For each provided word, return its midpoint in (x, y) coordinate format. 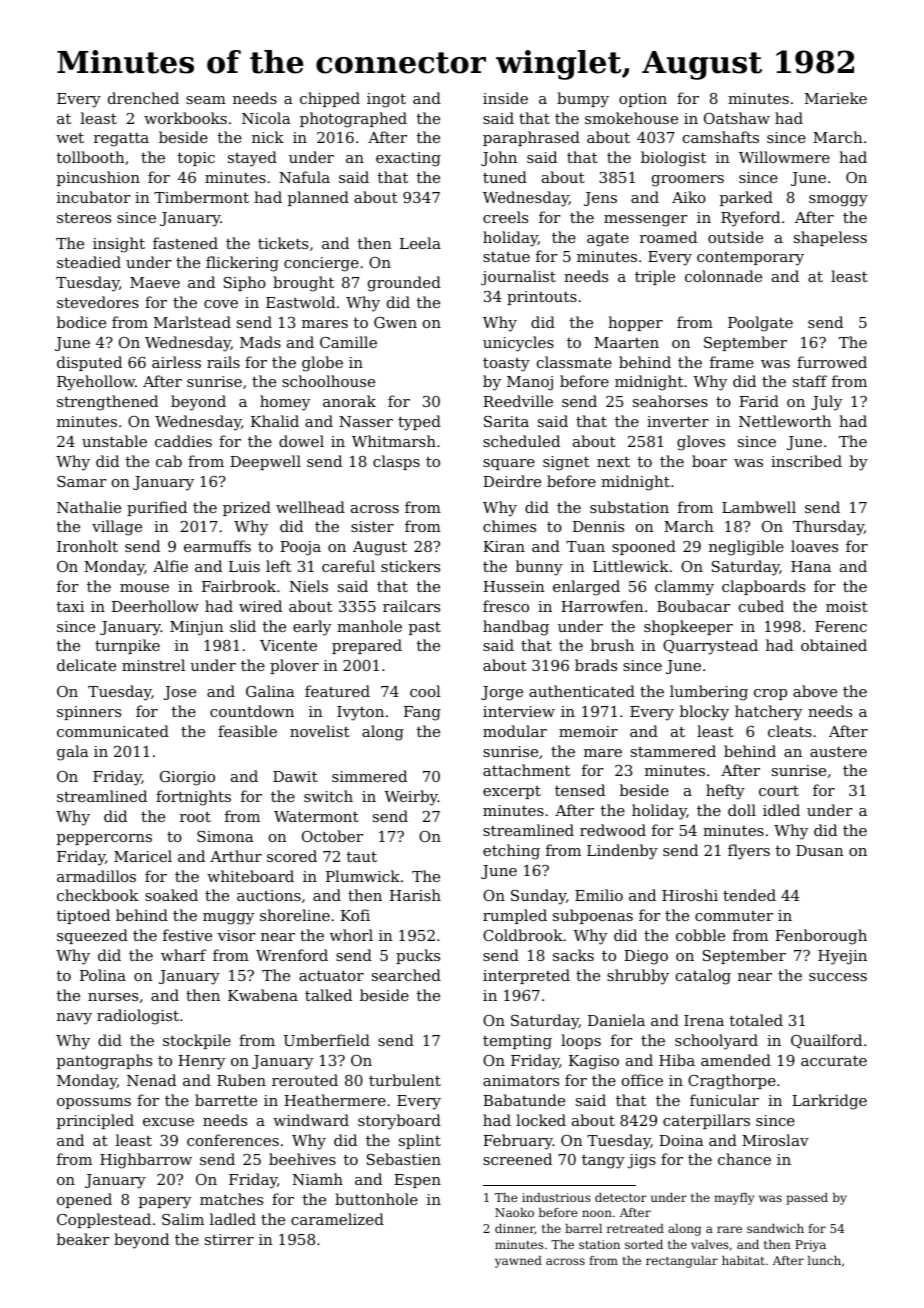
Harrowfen (602, 606)
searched (406, 975)
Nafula (304, 177)
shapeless (830, 238)
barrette (226, 1100)
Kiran (504, 546)
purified (157, 508)
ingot (386, 100)
